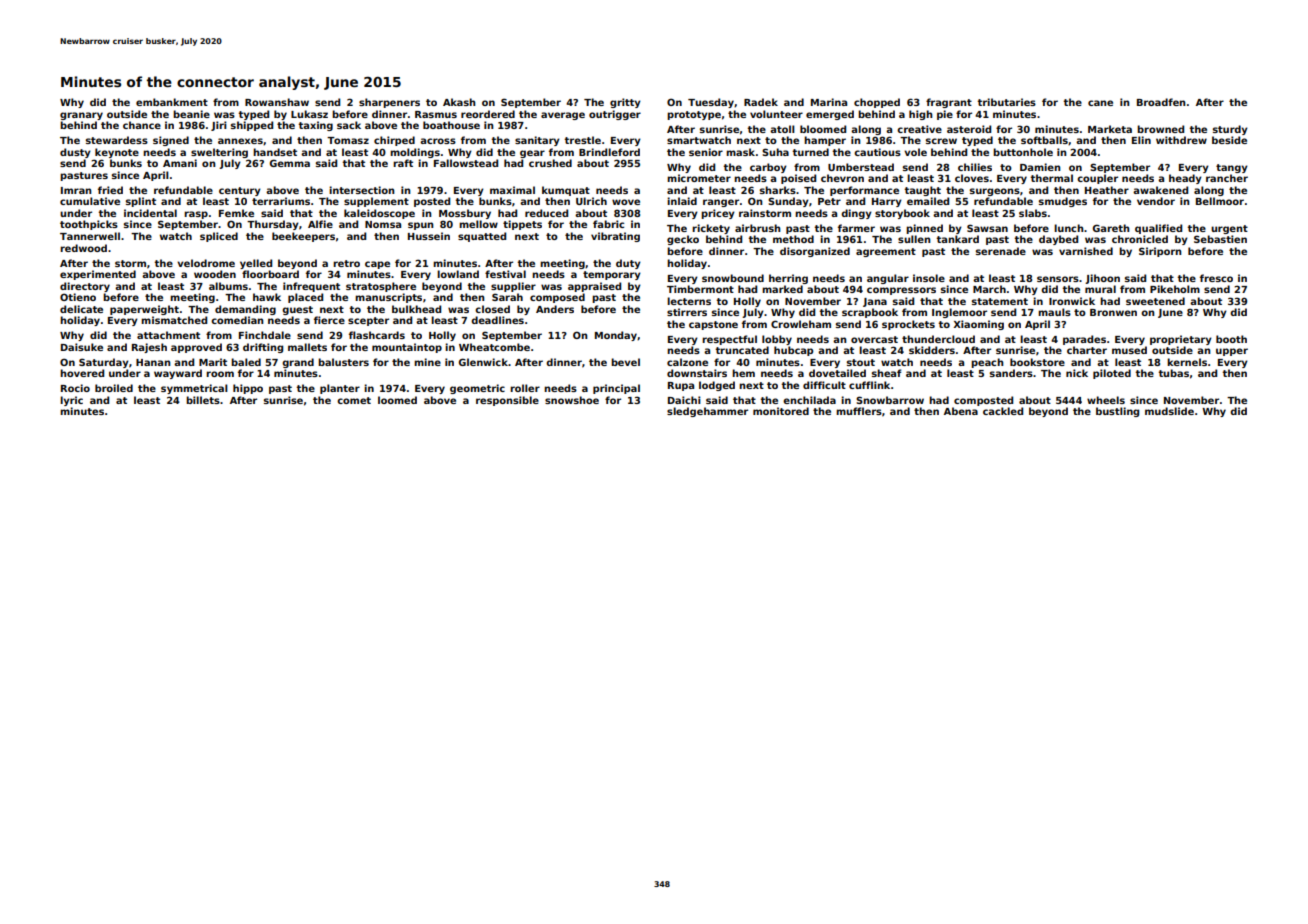 Image resolution: width=1308 pixels, height=924 pixels. Describe the element at coordinates (172, 102) in the screenshot. I see `embankment` at that location.
